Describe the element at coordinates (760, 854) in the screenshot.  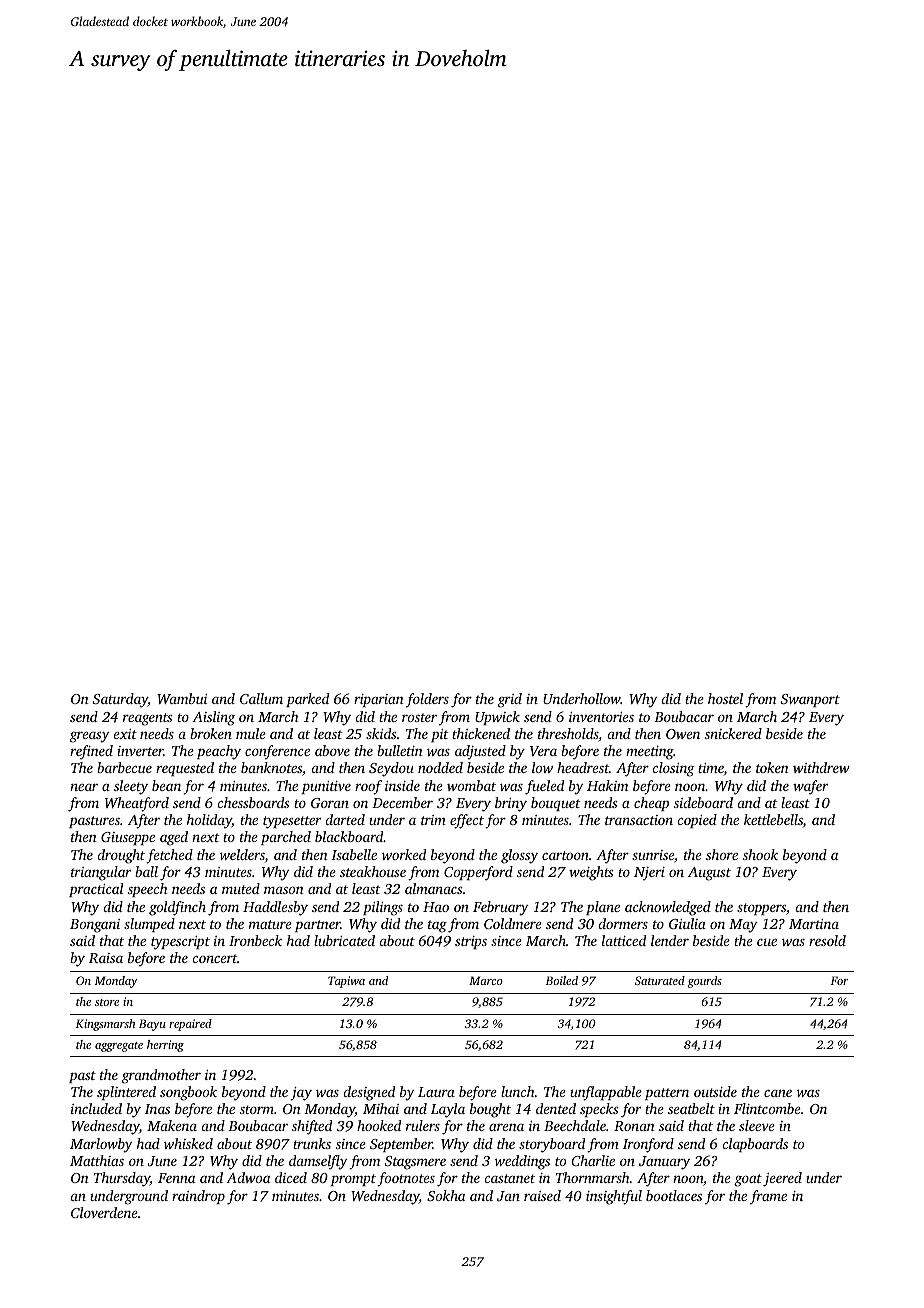
I see `shook` at that location.
